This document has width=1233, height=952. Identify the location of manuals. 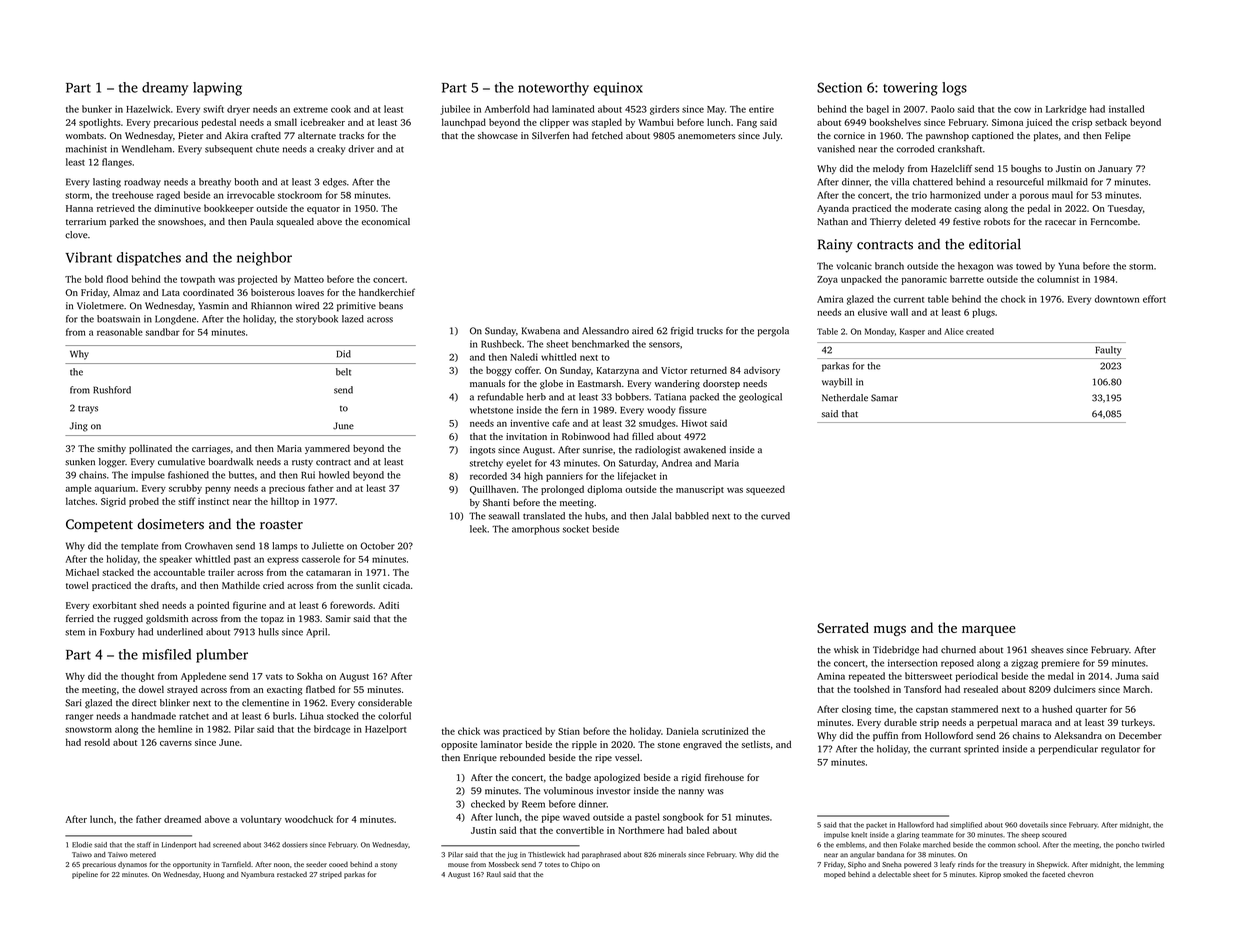
(487, 383).
